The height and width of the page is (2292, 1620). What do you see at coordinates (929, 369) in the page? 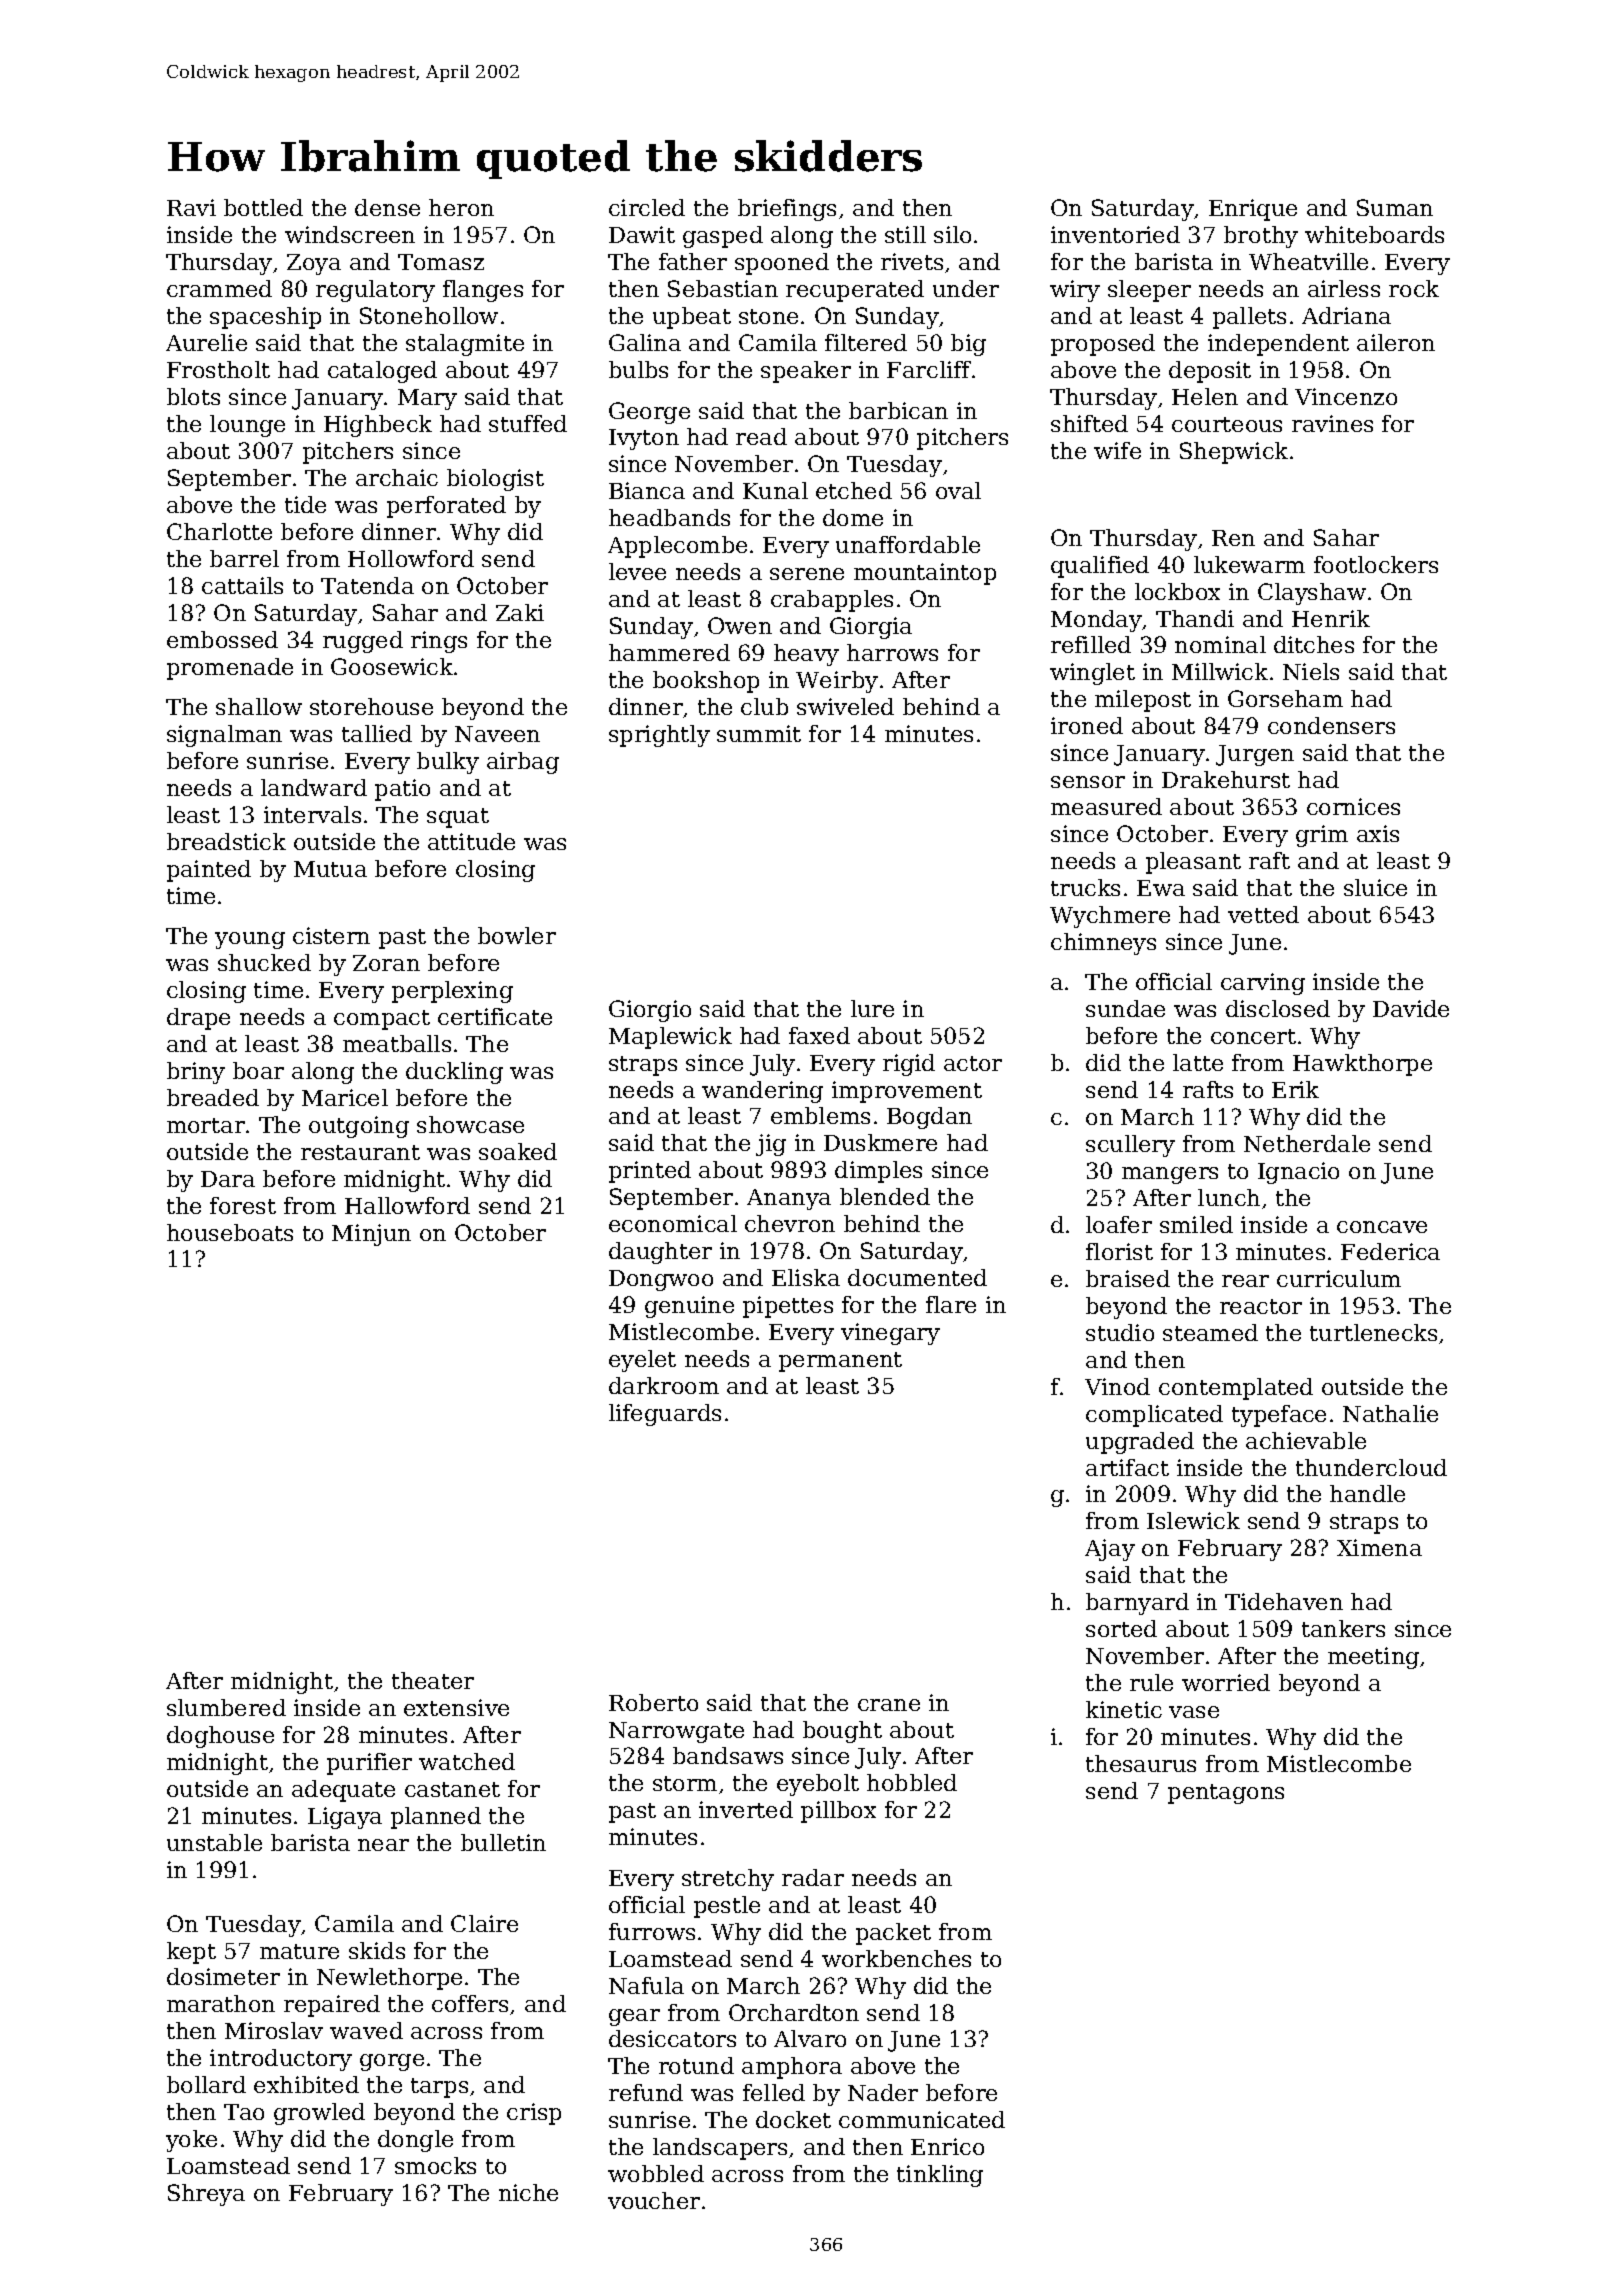
I see `Farcliff` at bounding box center [929, 369].
